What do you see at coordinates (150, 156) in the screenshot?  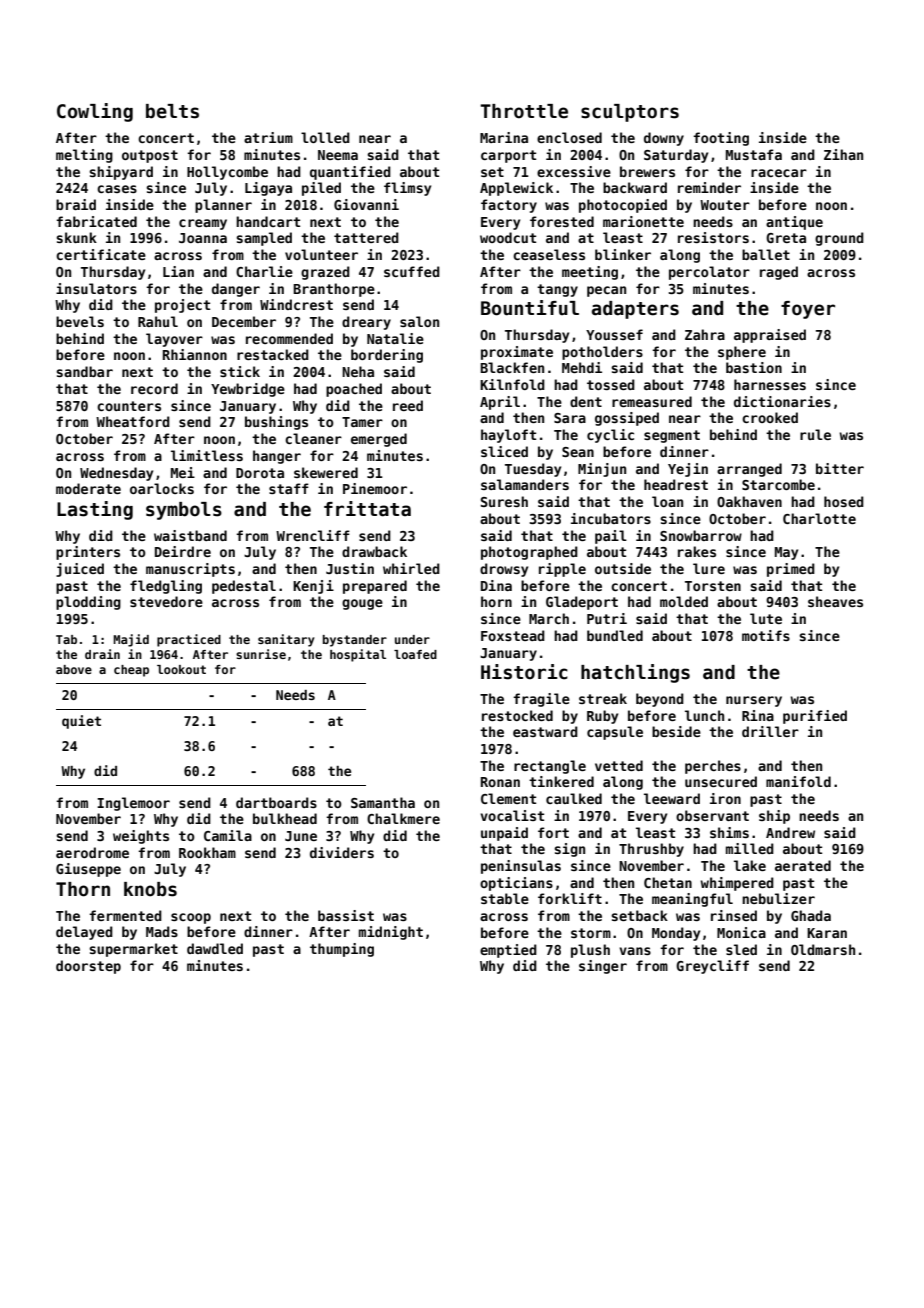 I see `outpost` at bounding box center [150, 156].
